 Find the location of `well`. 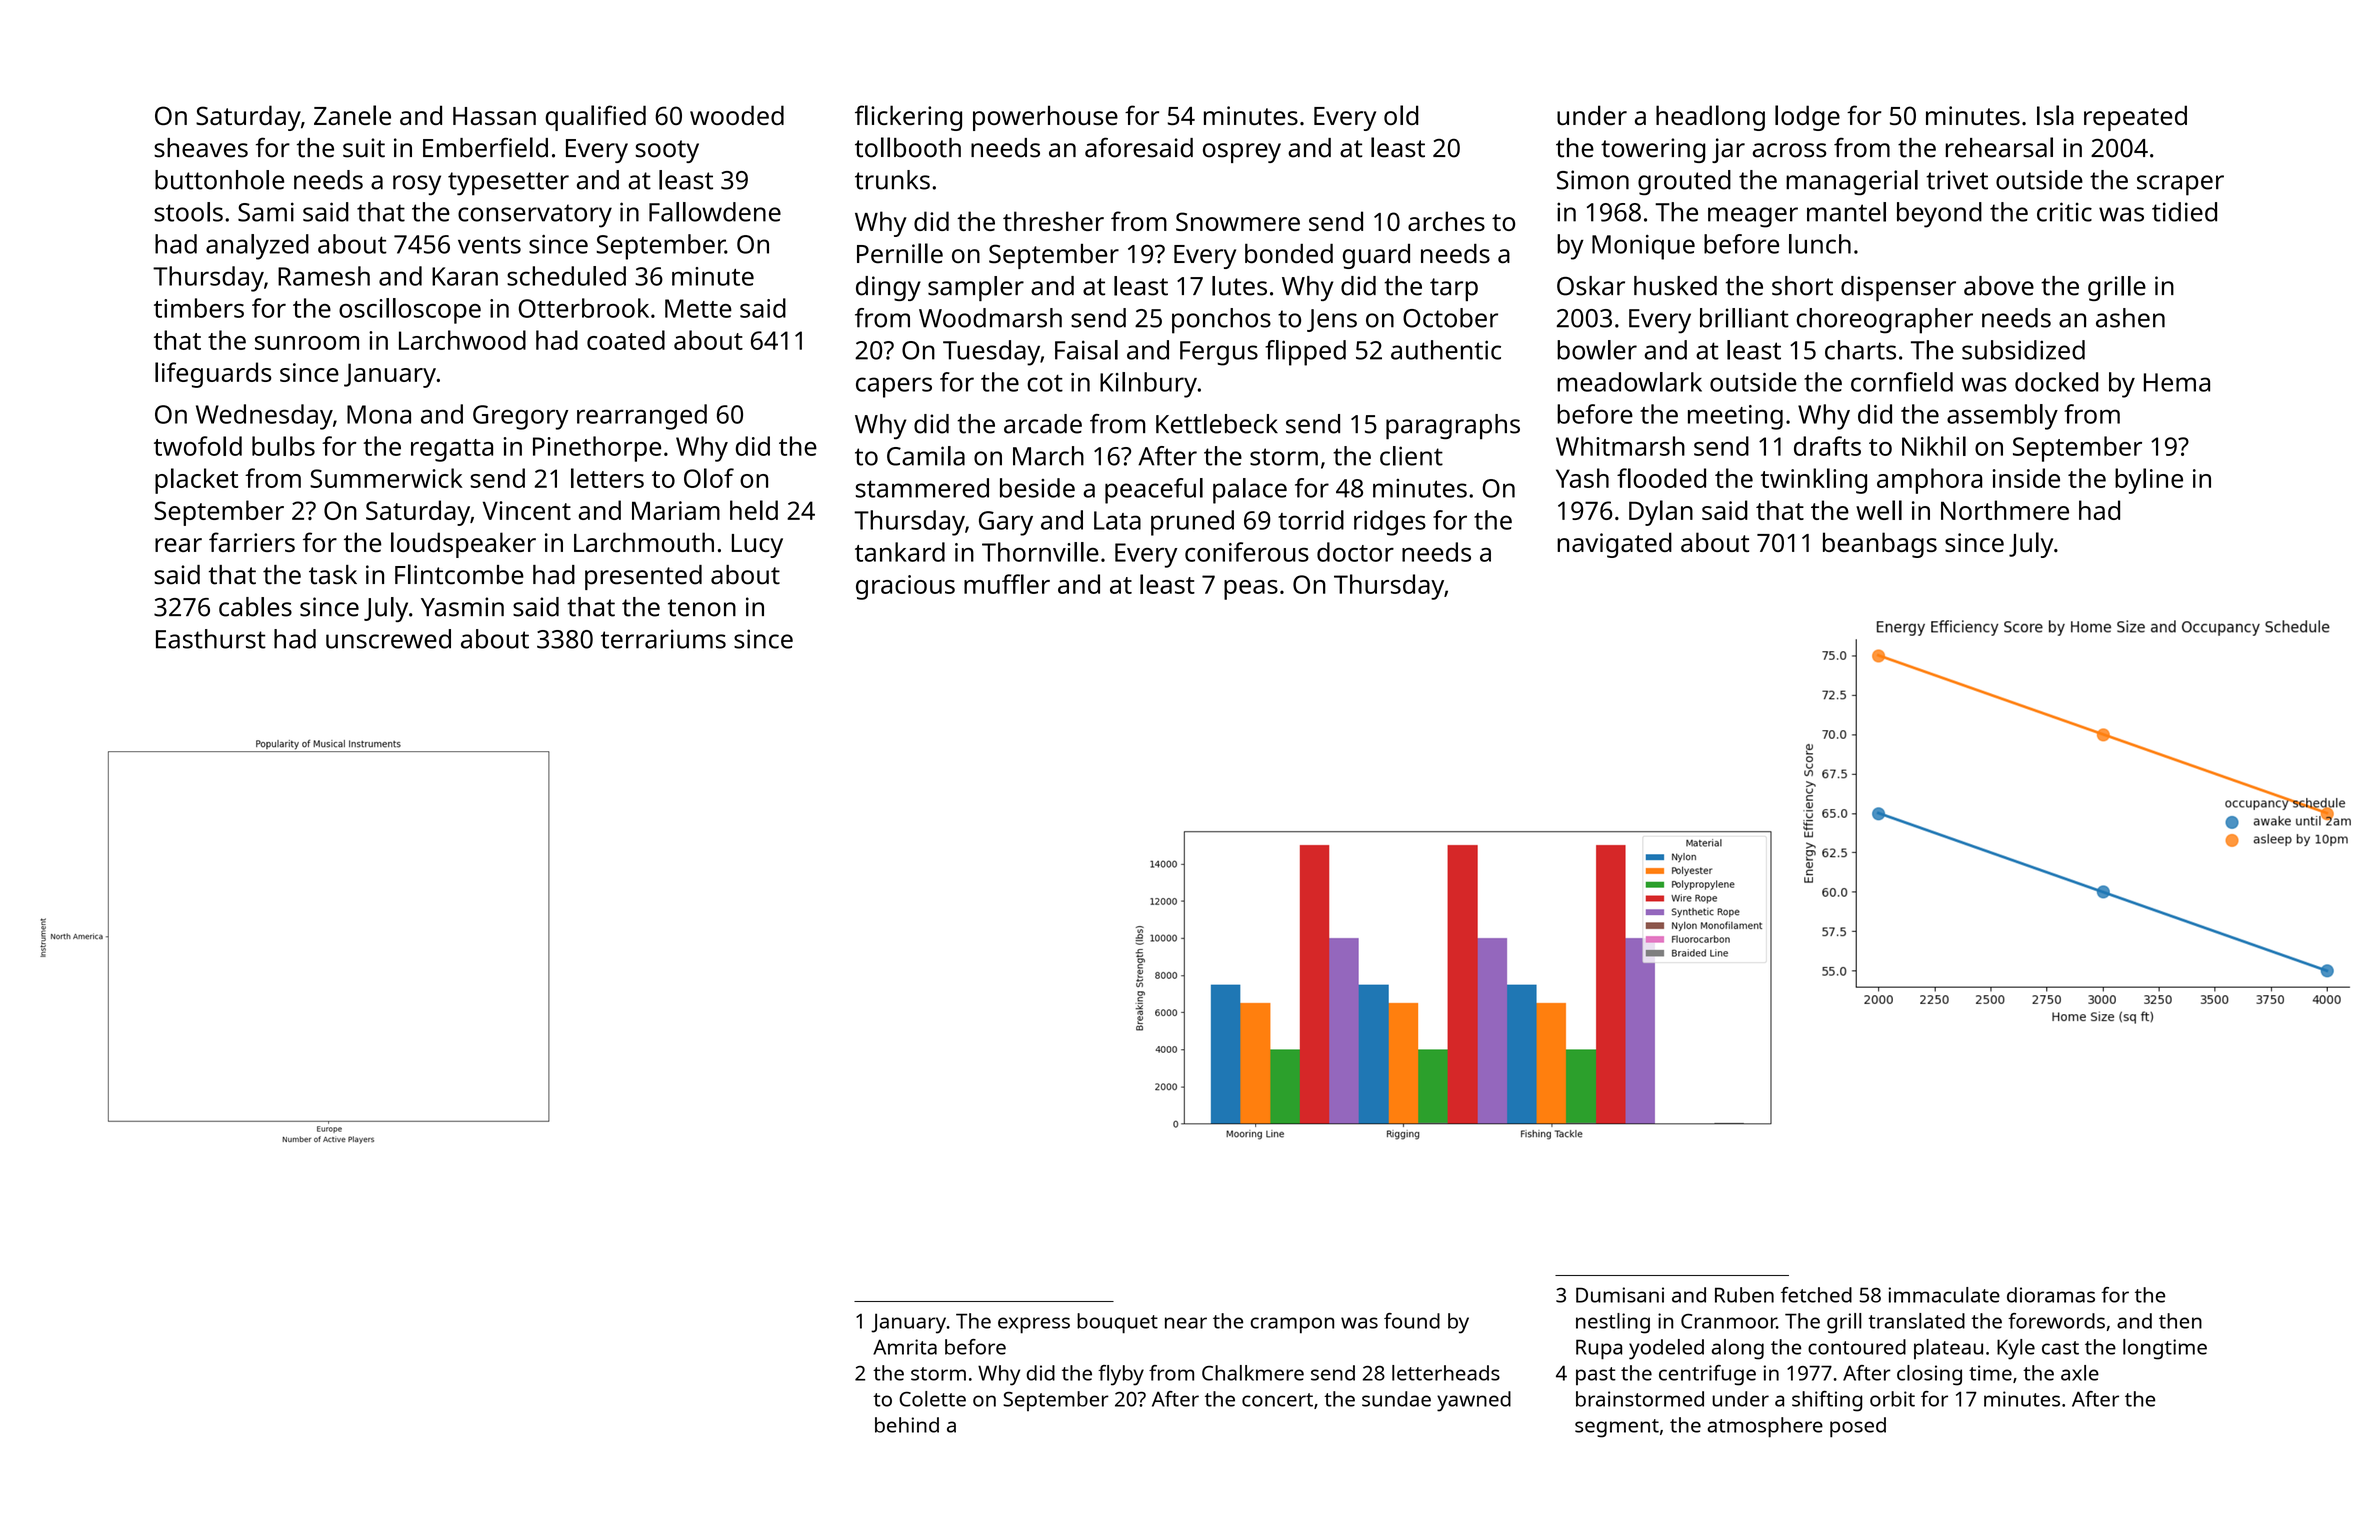

well is located at coordinates (1879, 510).
